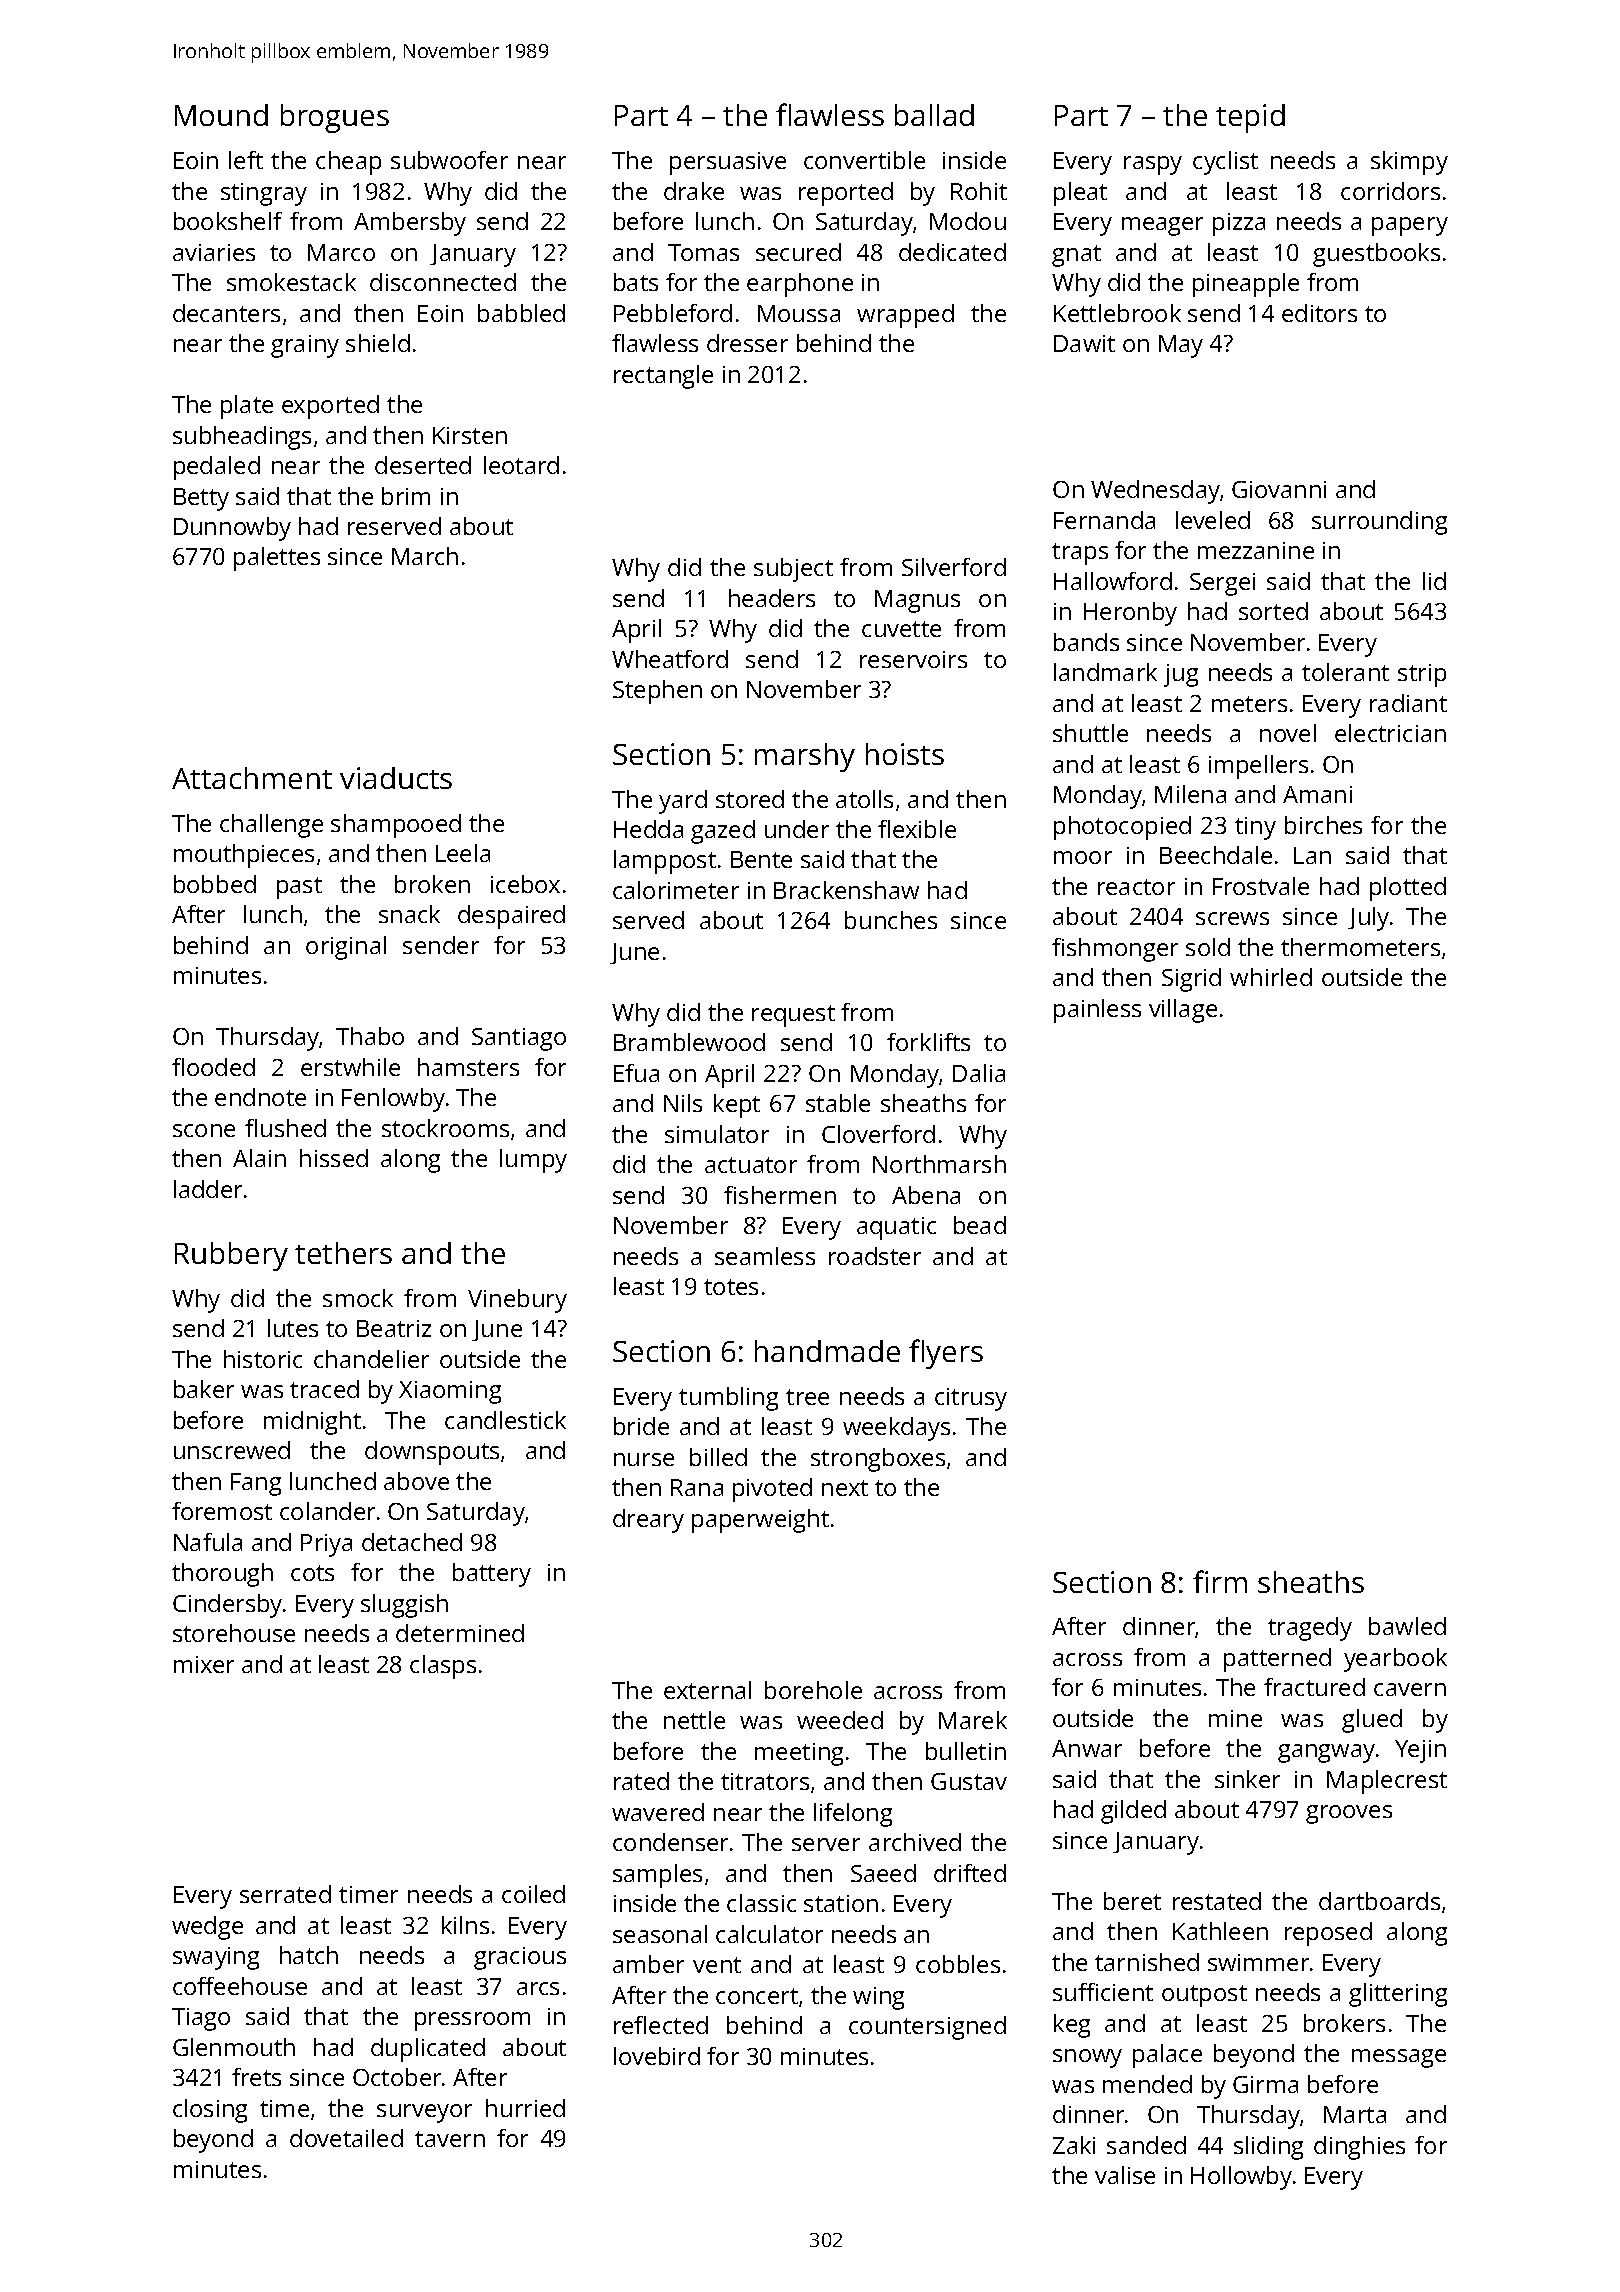 This page has width=1620, height=2292. What do you see at coordinates (731, 1287) in the page?
I see `totes` at bounding box center [731, 1287].
